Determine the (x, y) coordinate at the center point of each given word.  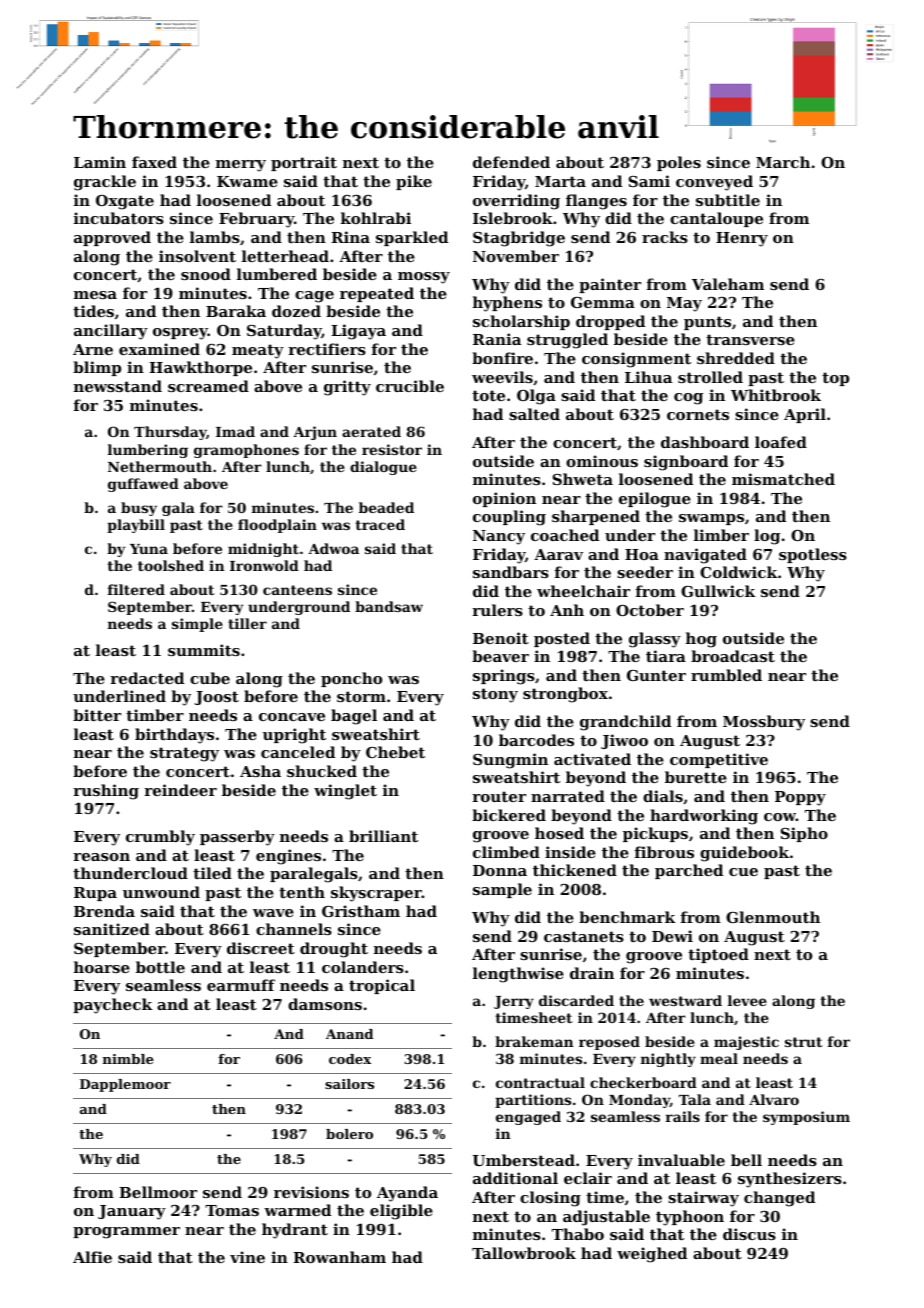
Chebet (395, 752)
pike (414, 182)
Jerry (514, 1002)
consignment (636, 360)
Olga (536, 397)
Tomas (232, 1210)
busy (139, 509)
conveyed (714, 183)
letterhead (285, 256)
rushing (106, 792)
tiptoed (718, 955)
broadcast (733, 656)
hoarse (102, 967)
